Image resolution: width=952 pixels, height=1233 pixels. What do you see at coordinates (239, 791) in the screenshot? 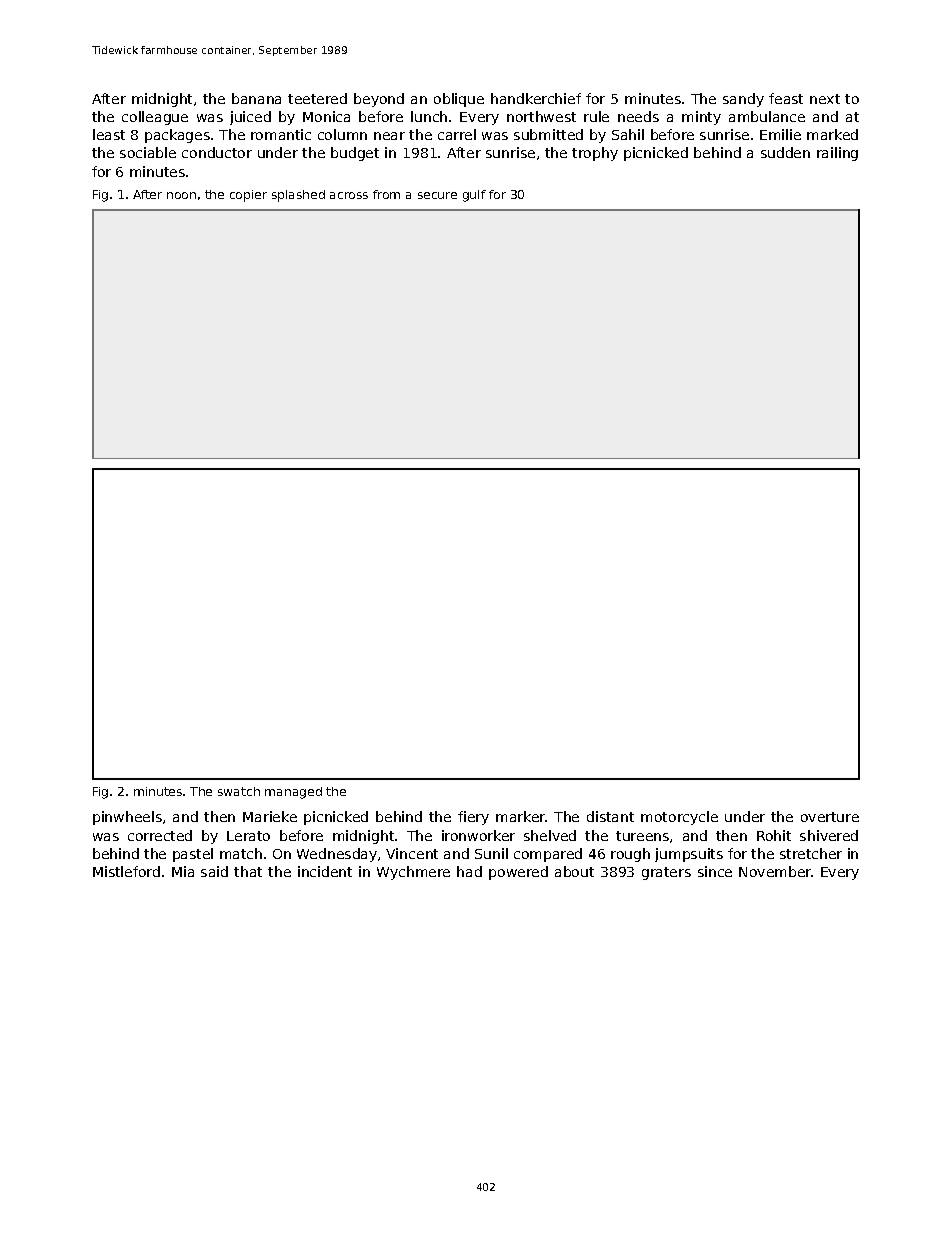
I see `swatch` at bounding box center [239, 791].
